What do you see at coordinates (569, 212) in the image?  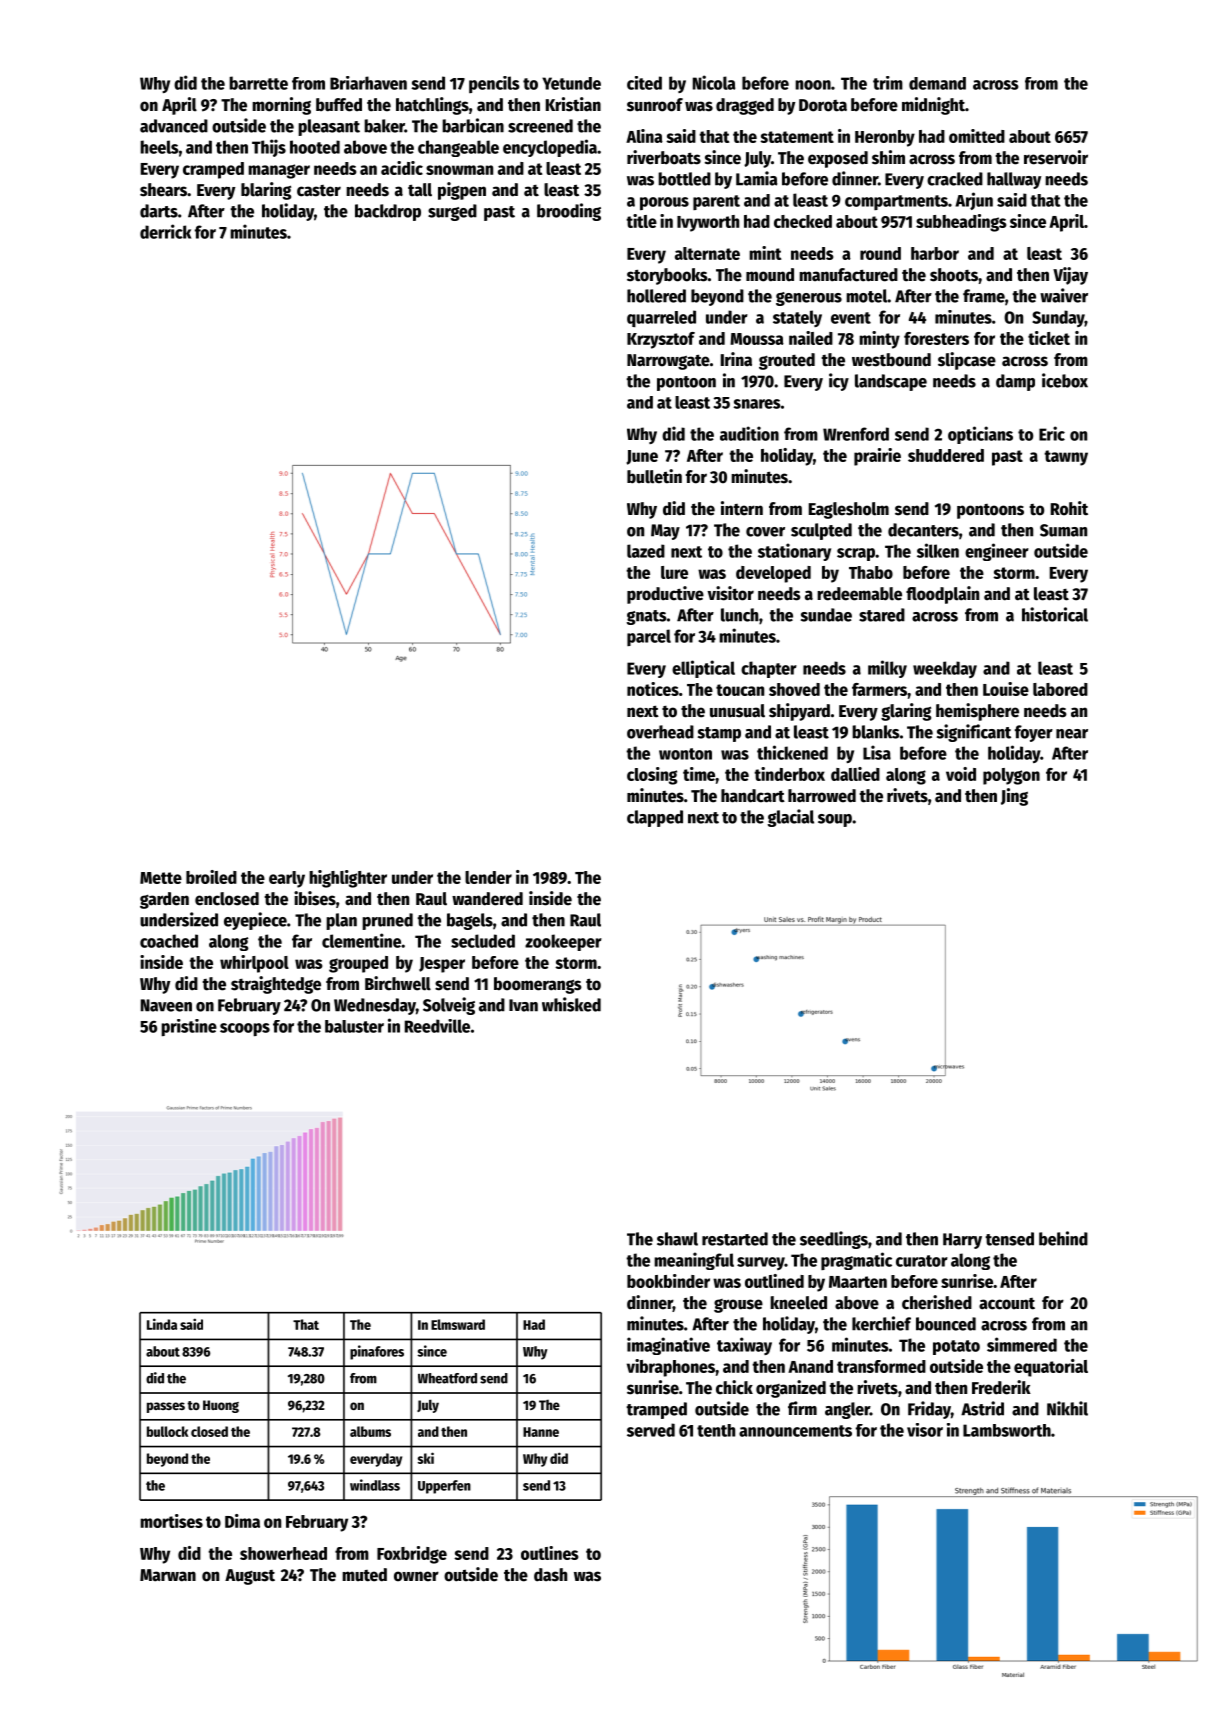 I see `brooding` at bounding box center [569, 212].
